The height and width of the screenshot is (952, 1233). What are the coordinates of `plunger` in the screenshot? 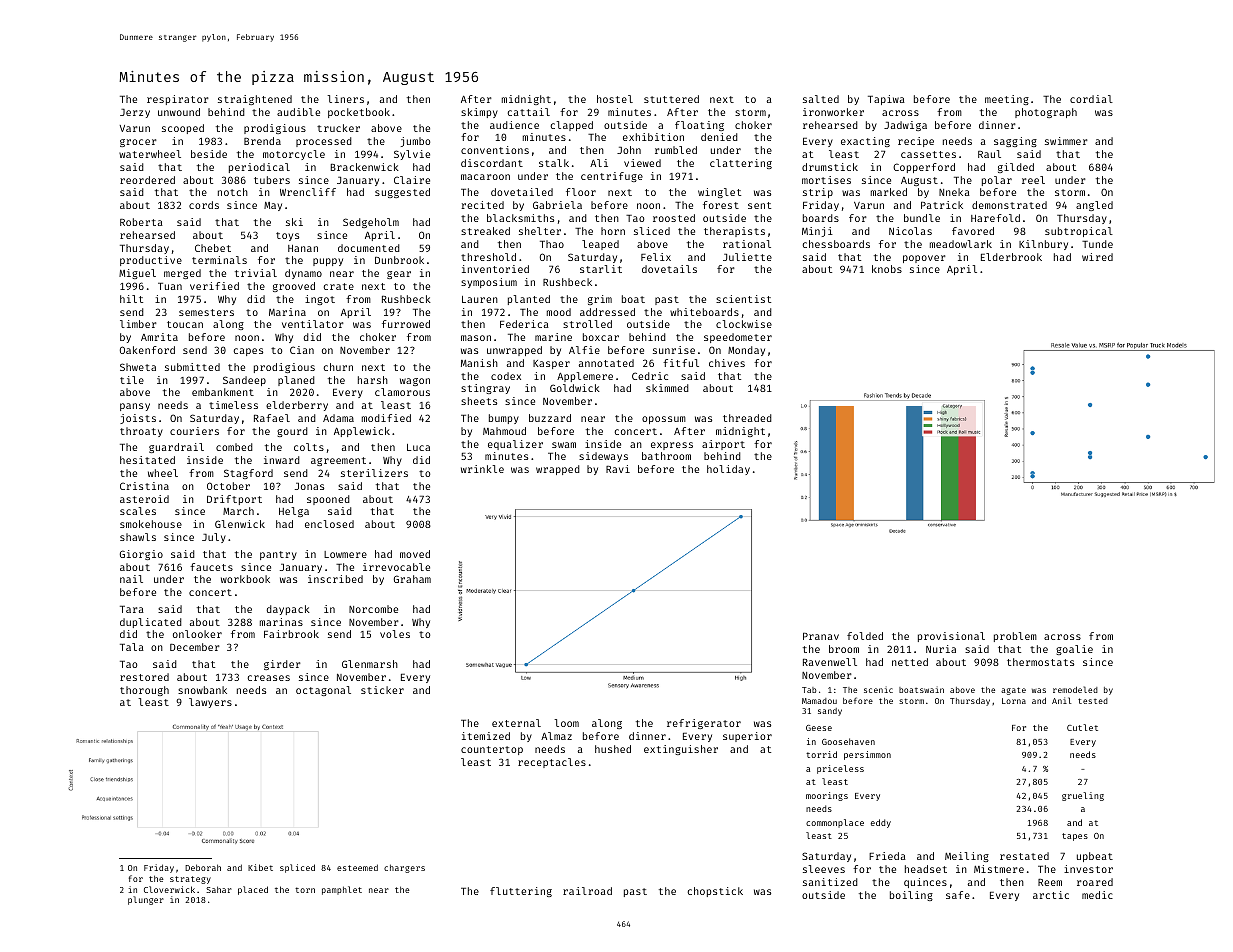 It's located at (146, 900).
